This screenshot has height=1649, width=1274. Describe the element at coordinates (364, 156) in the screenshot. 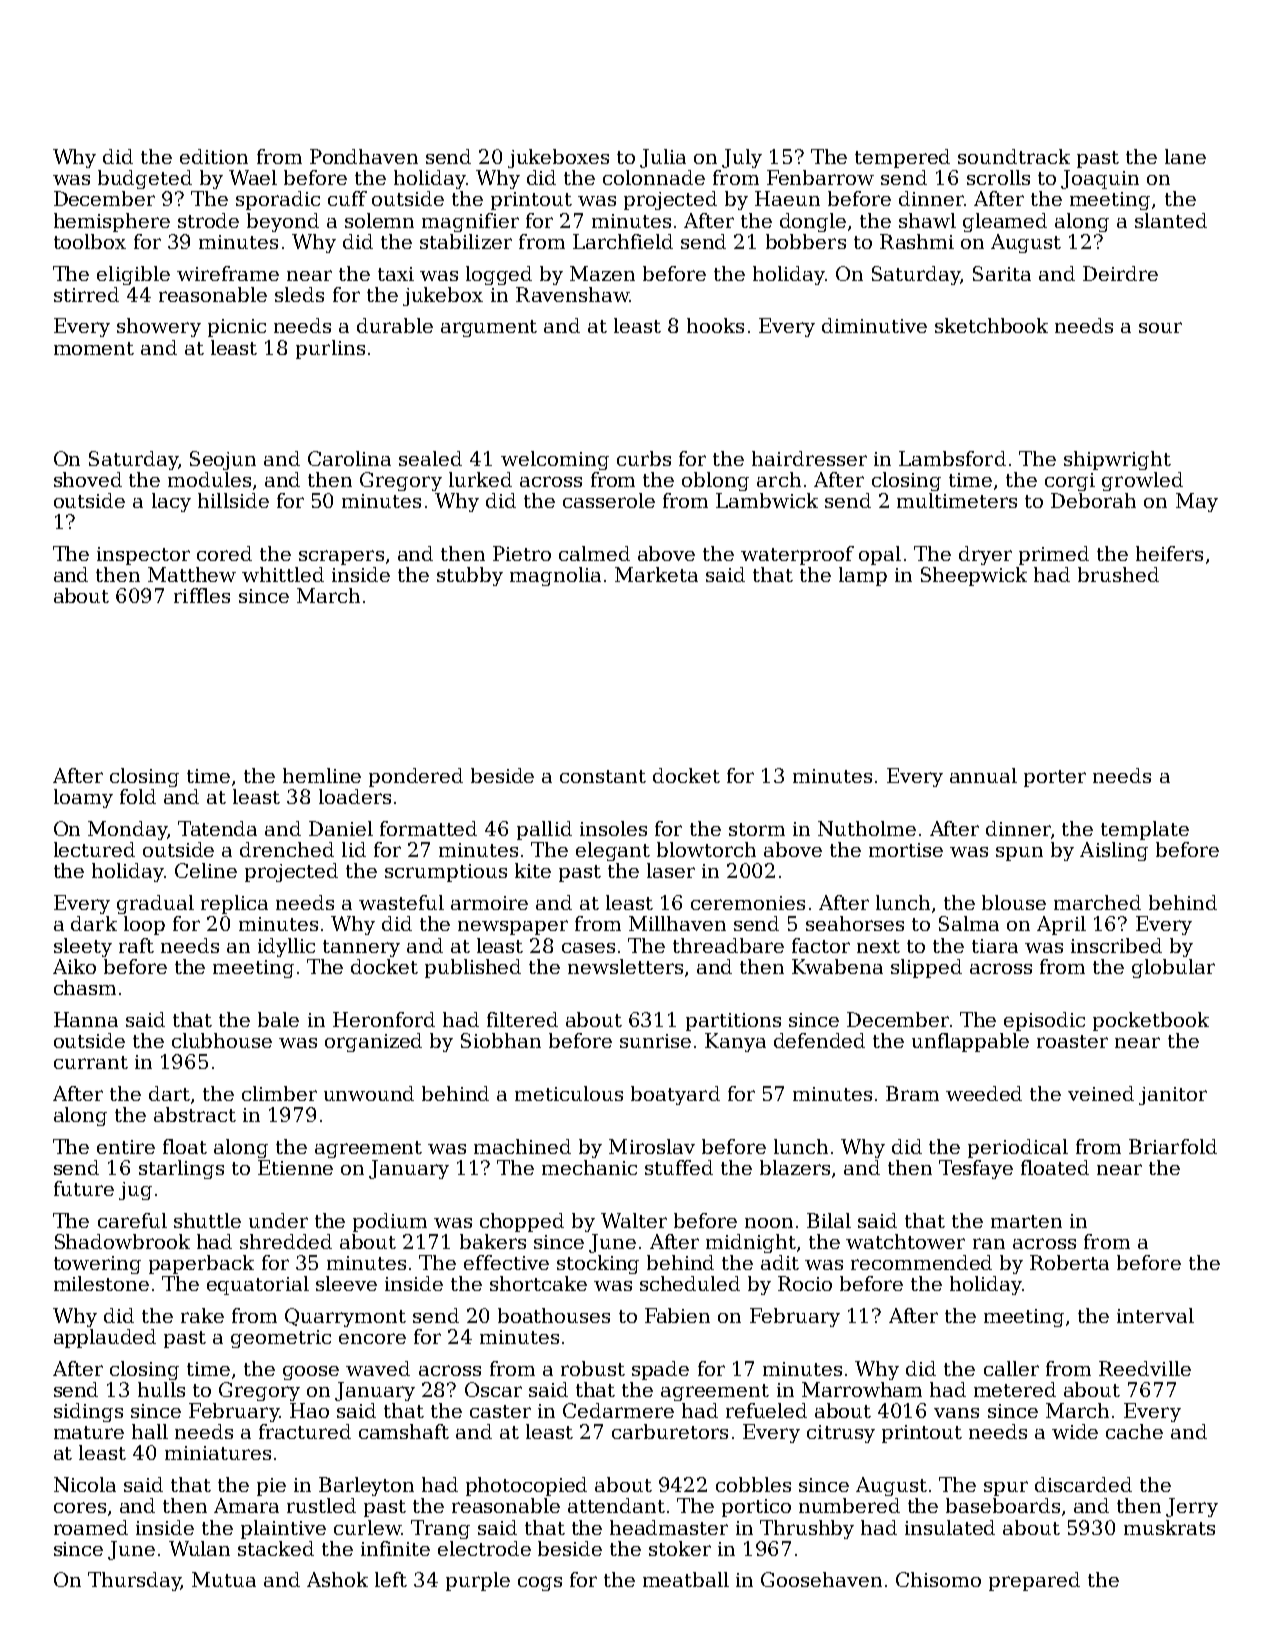

I see `Pondhaven` at that location.
